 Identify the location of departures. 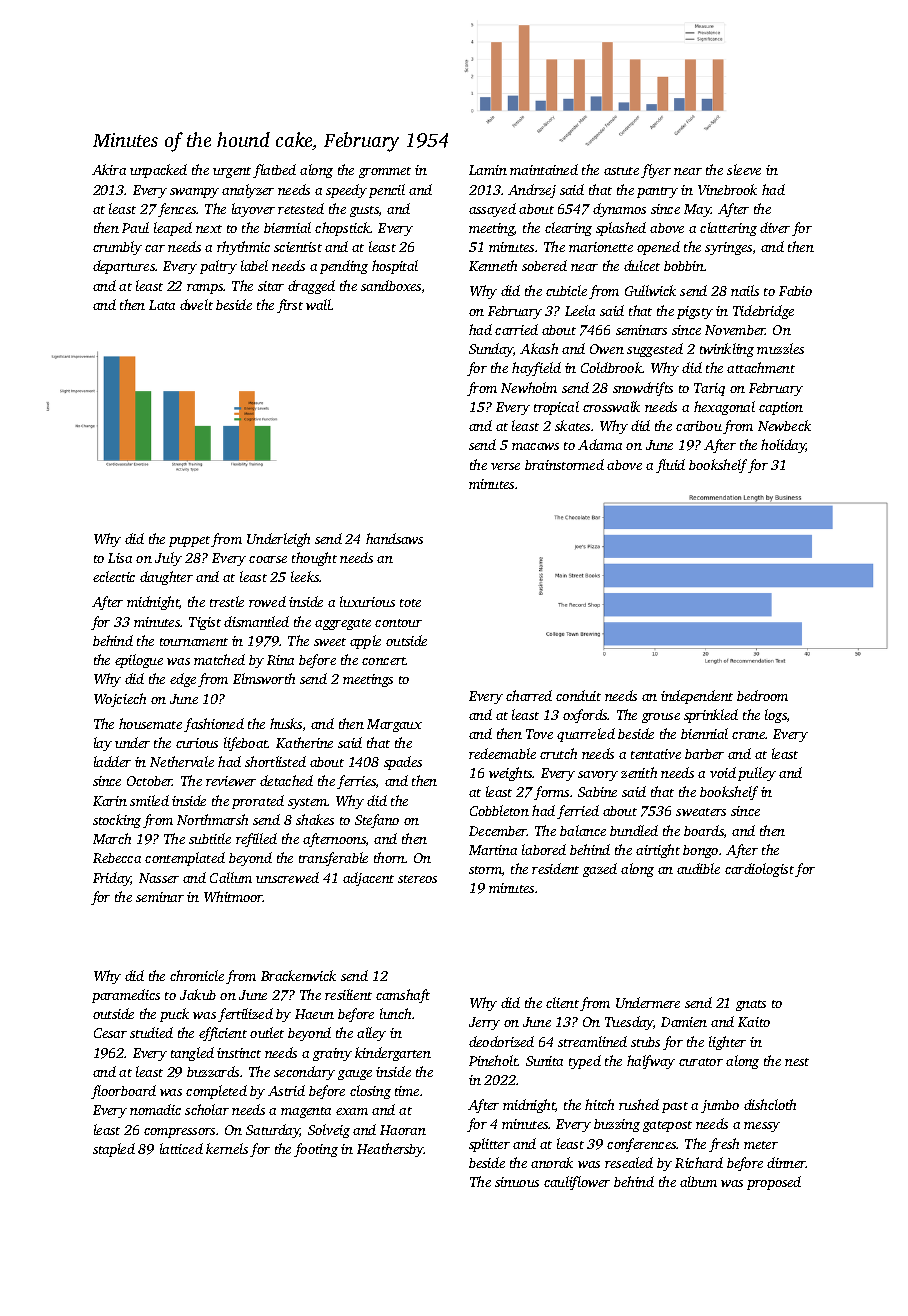
(124, 267).
